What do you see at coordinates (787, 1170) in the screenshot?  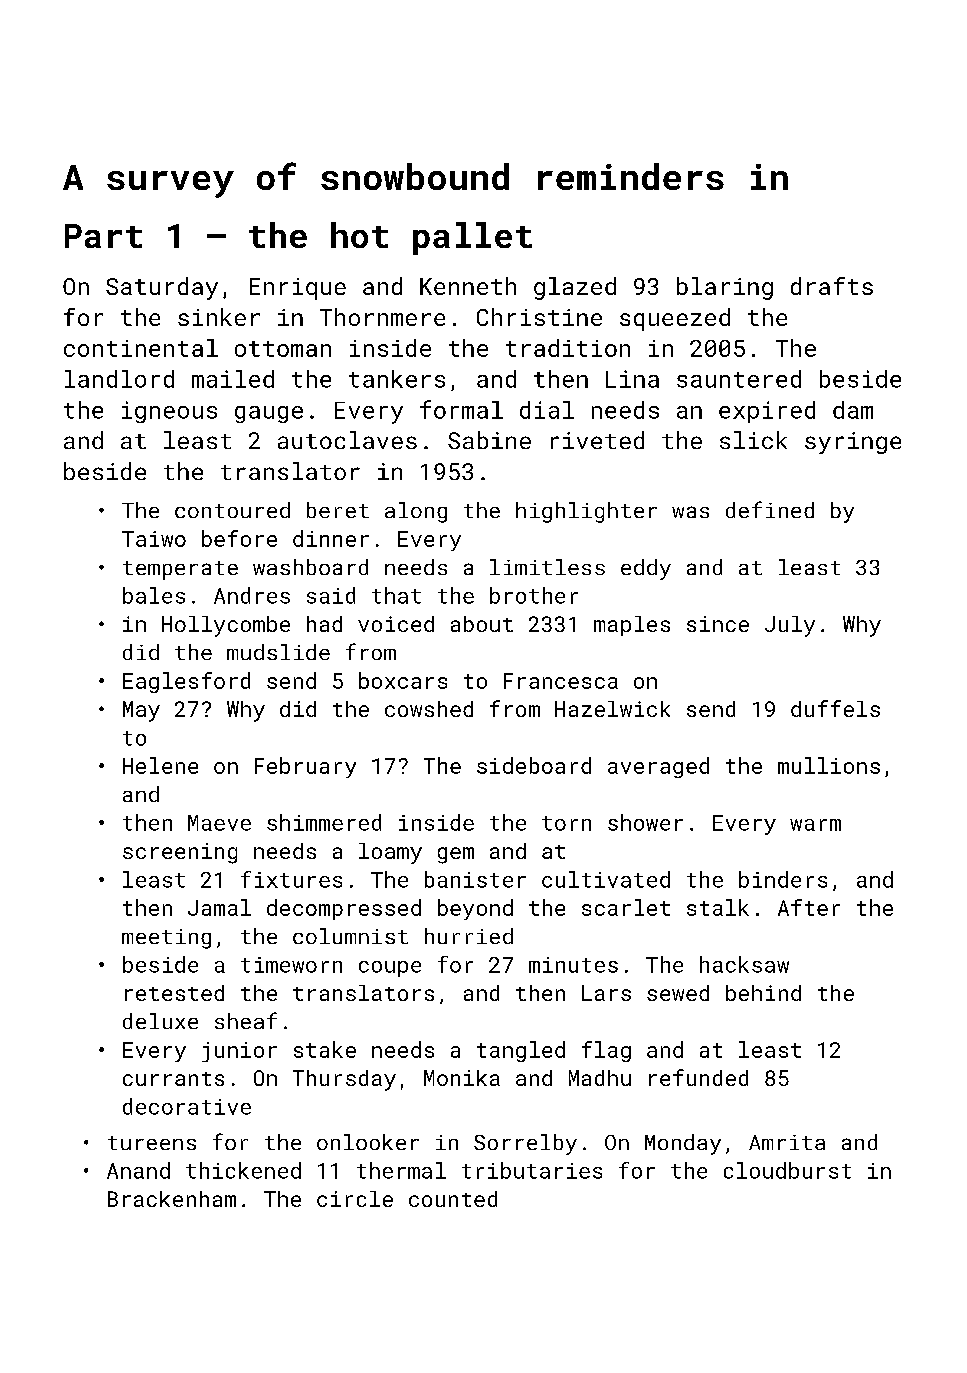 I see `cloudburst` at bounding box center [787, 1170].
